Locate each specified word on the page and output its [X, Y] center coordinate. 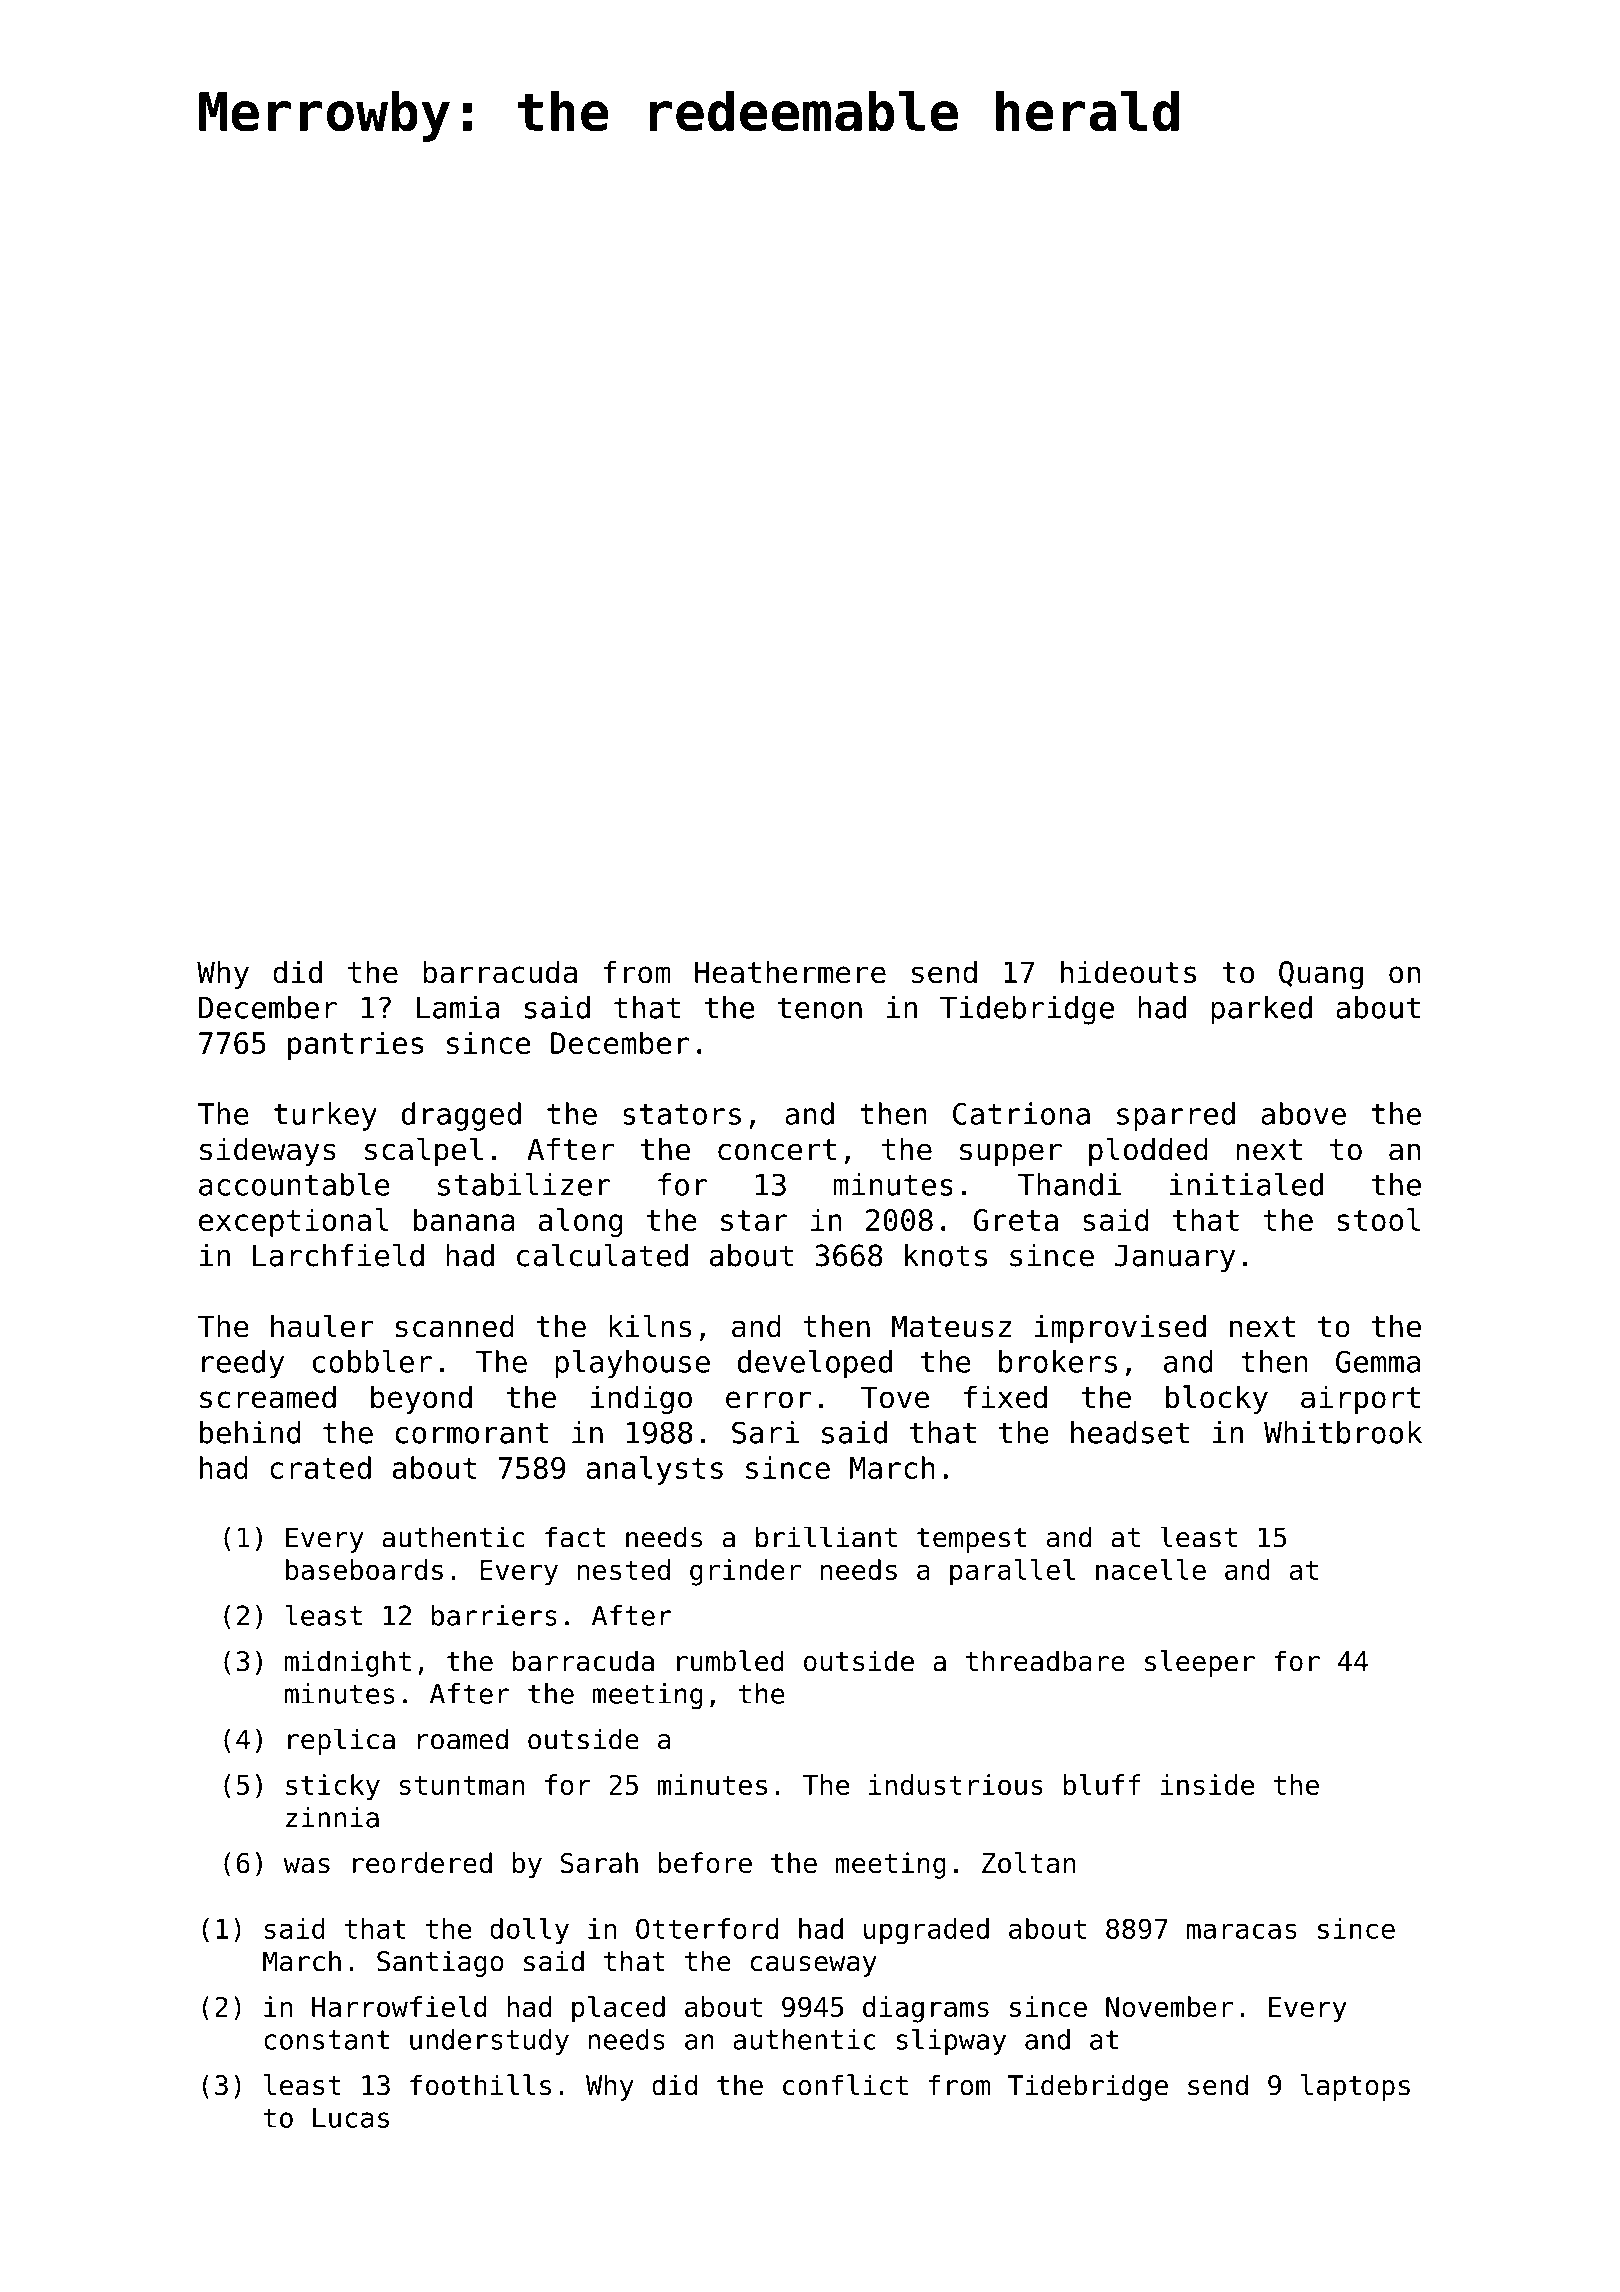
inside [1207, 1784]
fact [575, 1537]
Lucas [351, 2118]
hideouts [1128, 972]
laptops [1355, 2087]
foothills [480, 2085]
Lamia [458, 1007]
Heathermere [790, 972]
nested [624, 1569]
